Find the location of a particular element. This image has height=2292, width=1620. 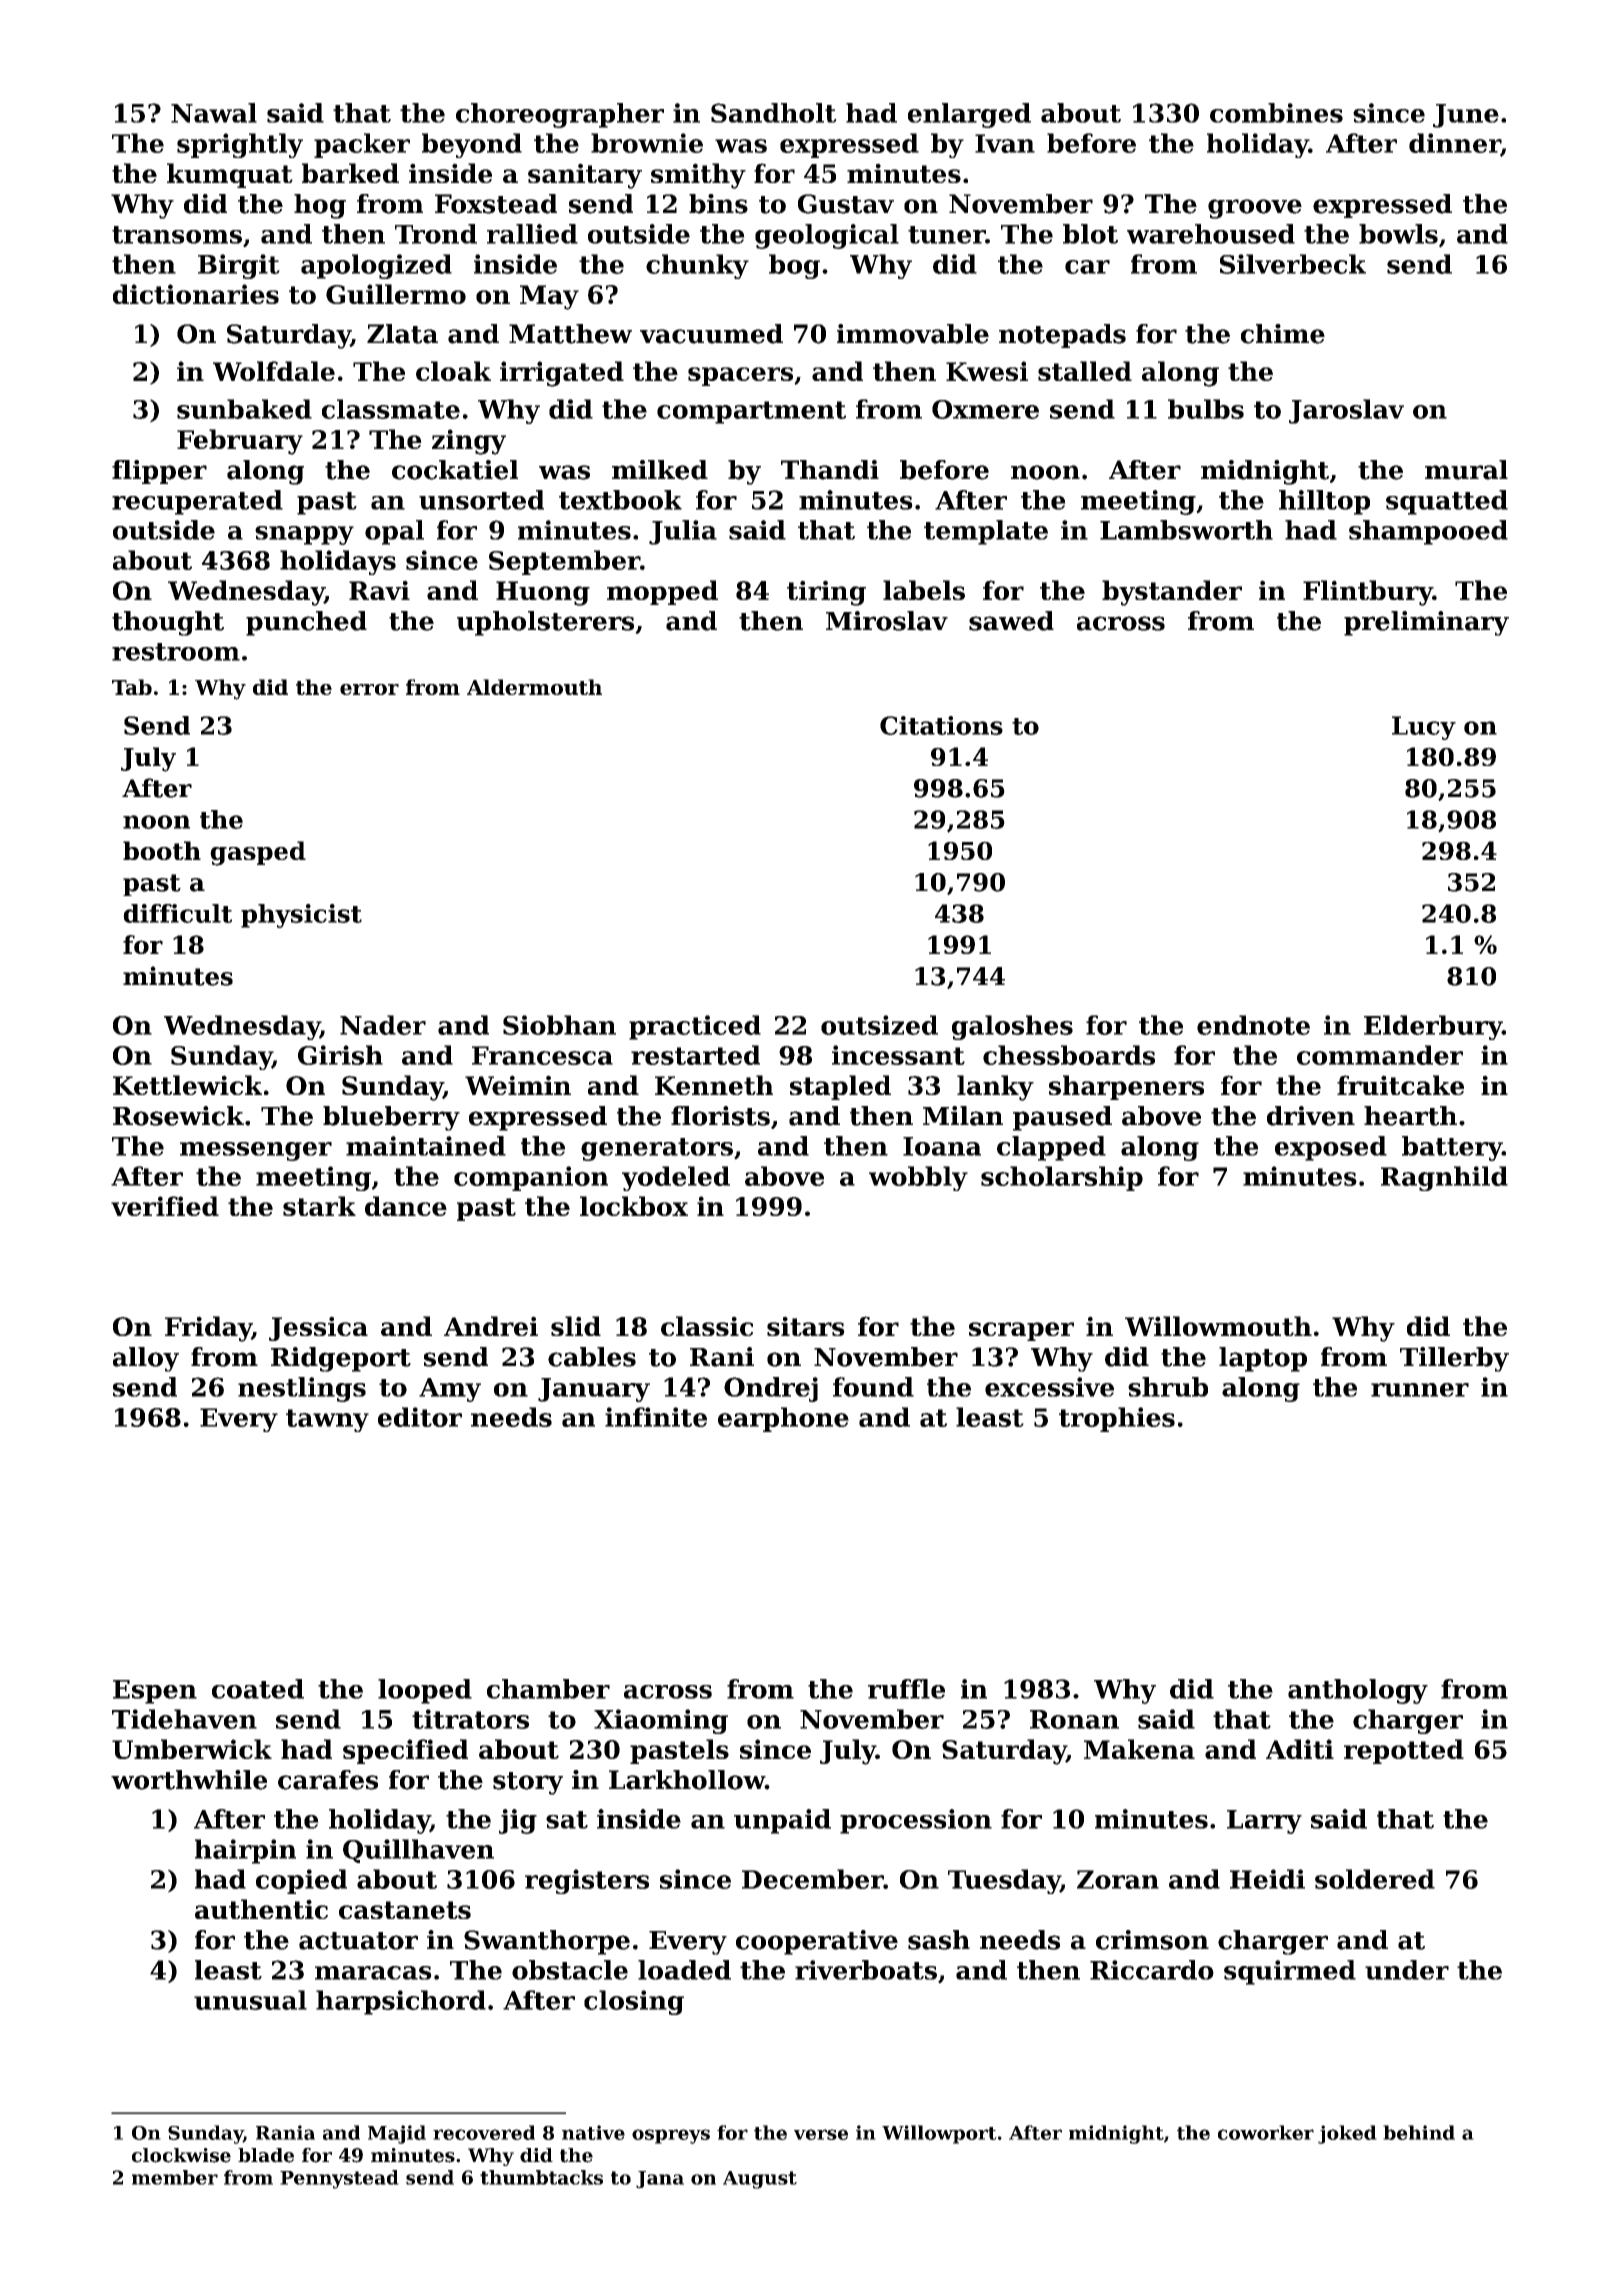

Lucy is located at coordinates (1424, 728).
